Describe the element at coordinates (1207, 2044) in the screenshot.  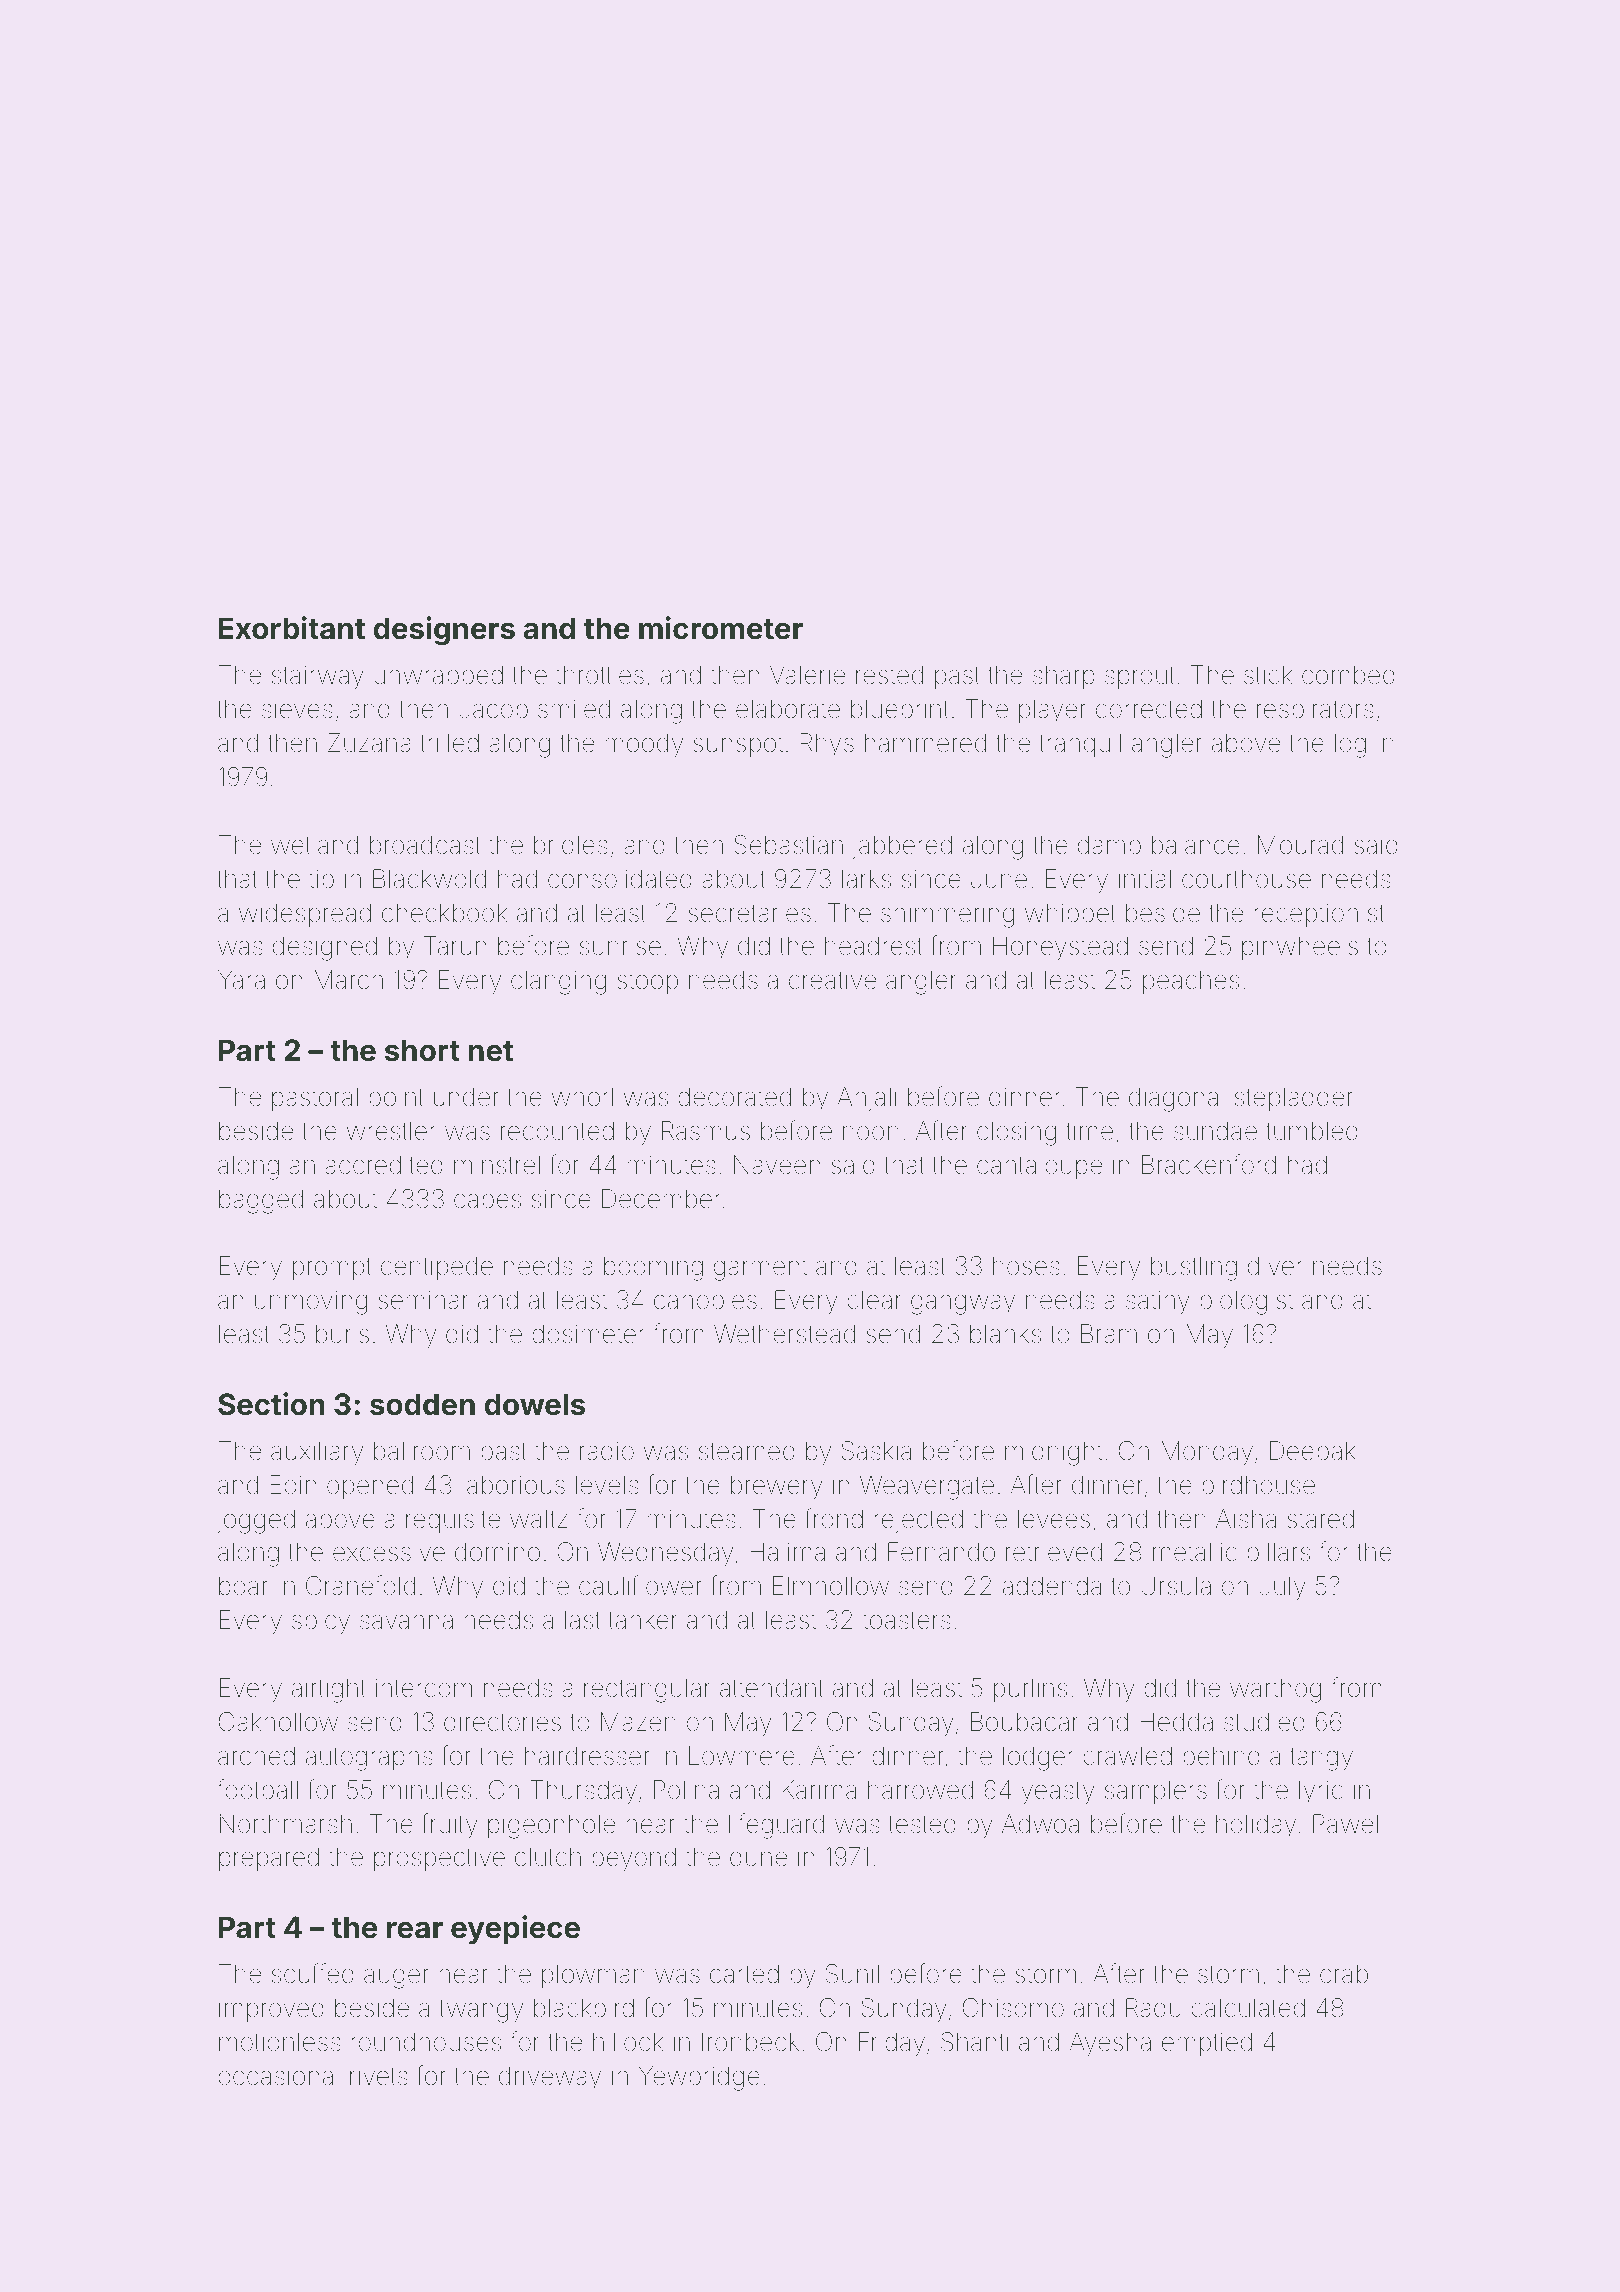
I see `emptied` at that location.
